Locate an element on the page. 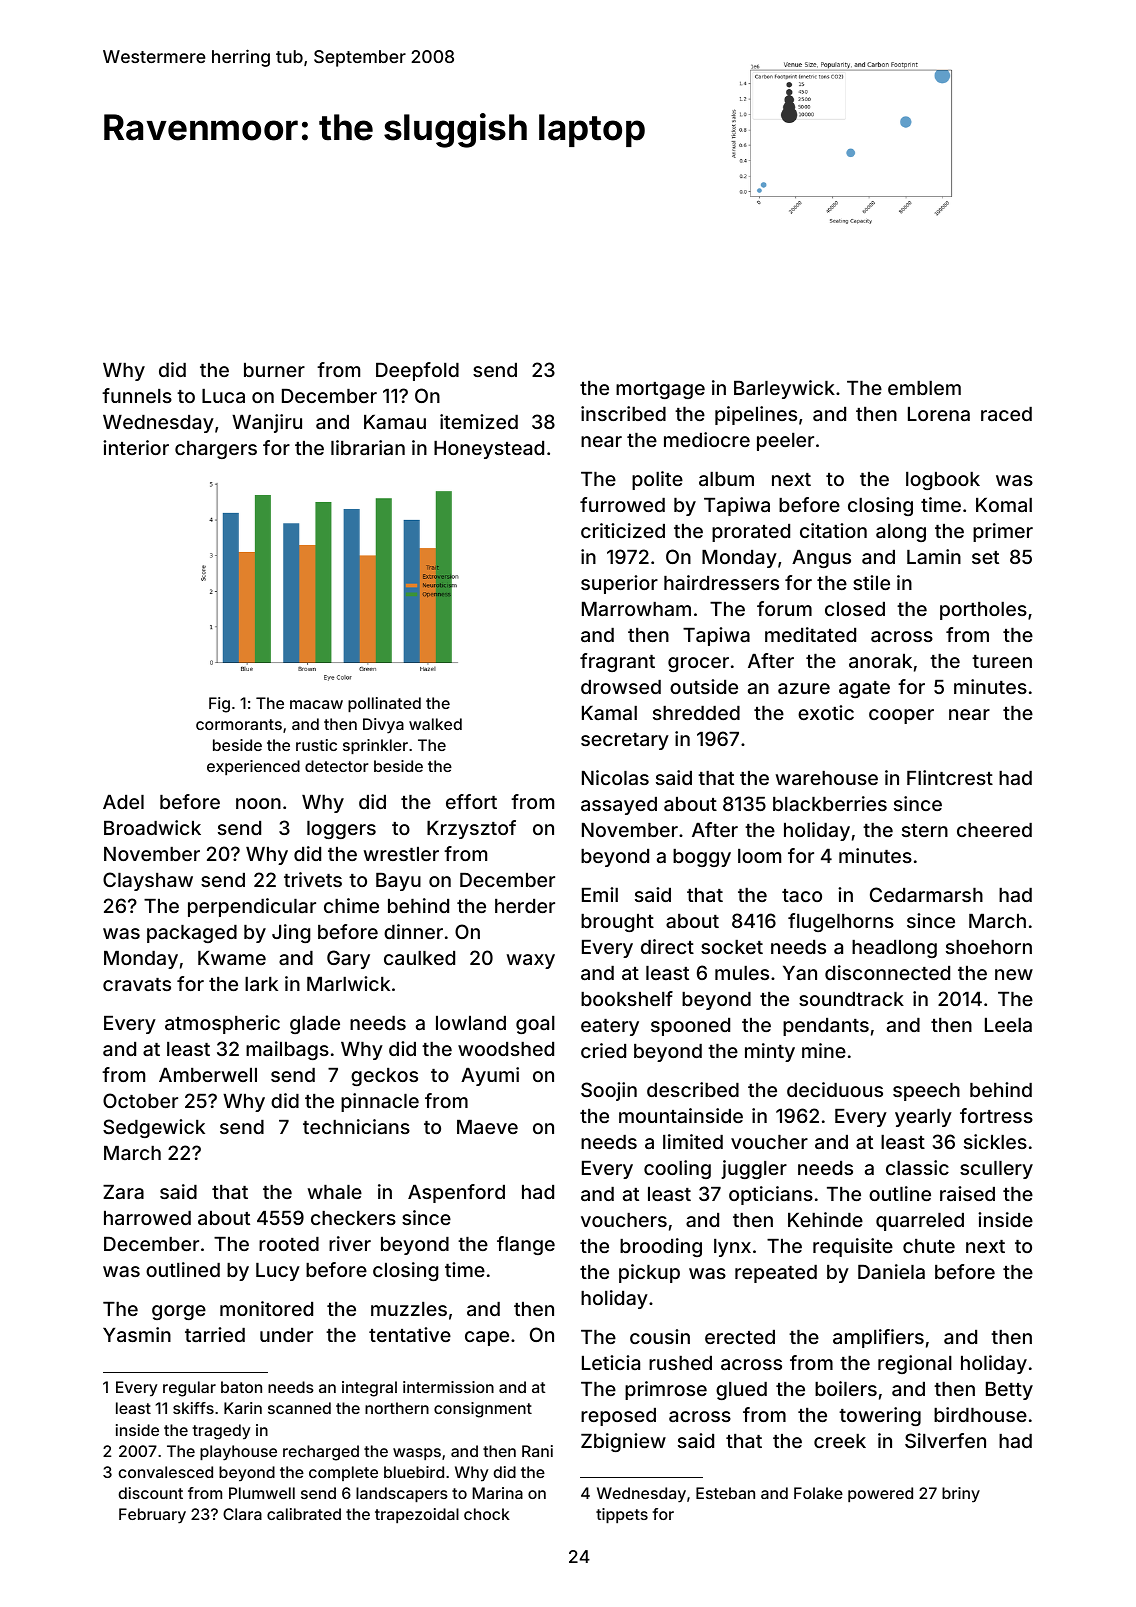  emblem is located at coordinates (924, 388).
